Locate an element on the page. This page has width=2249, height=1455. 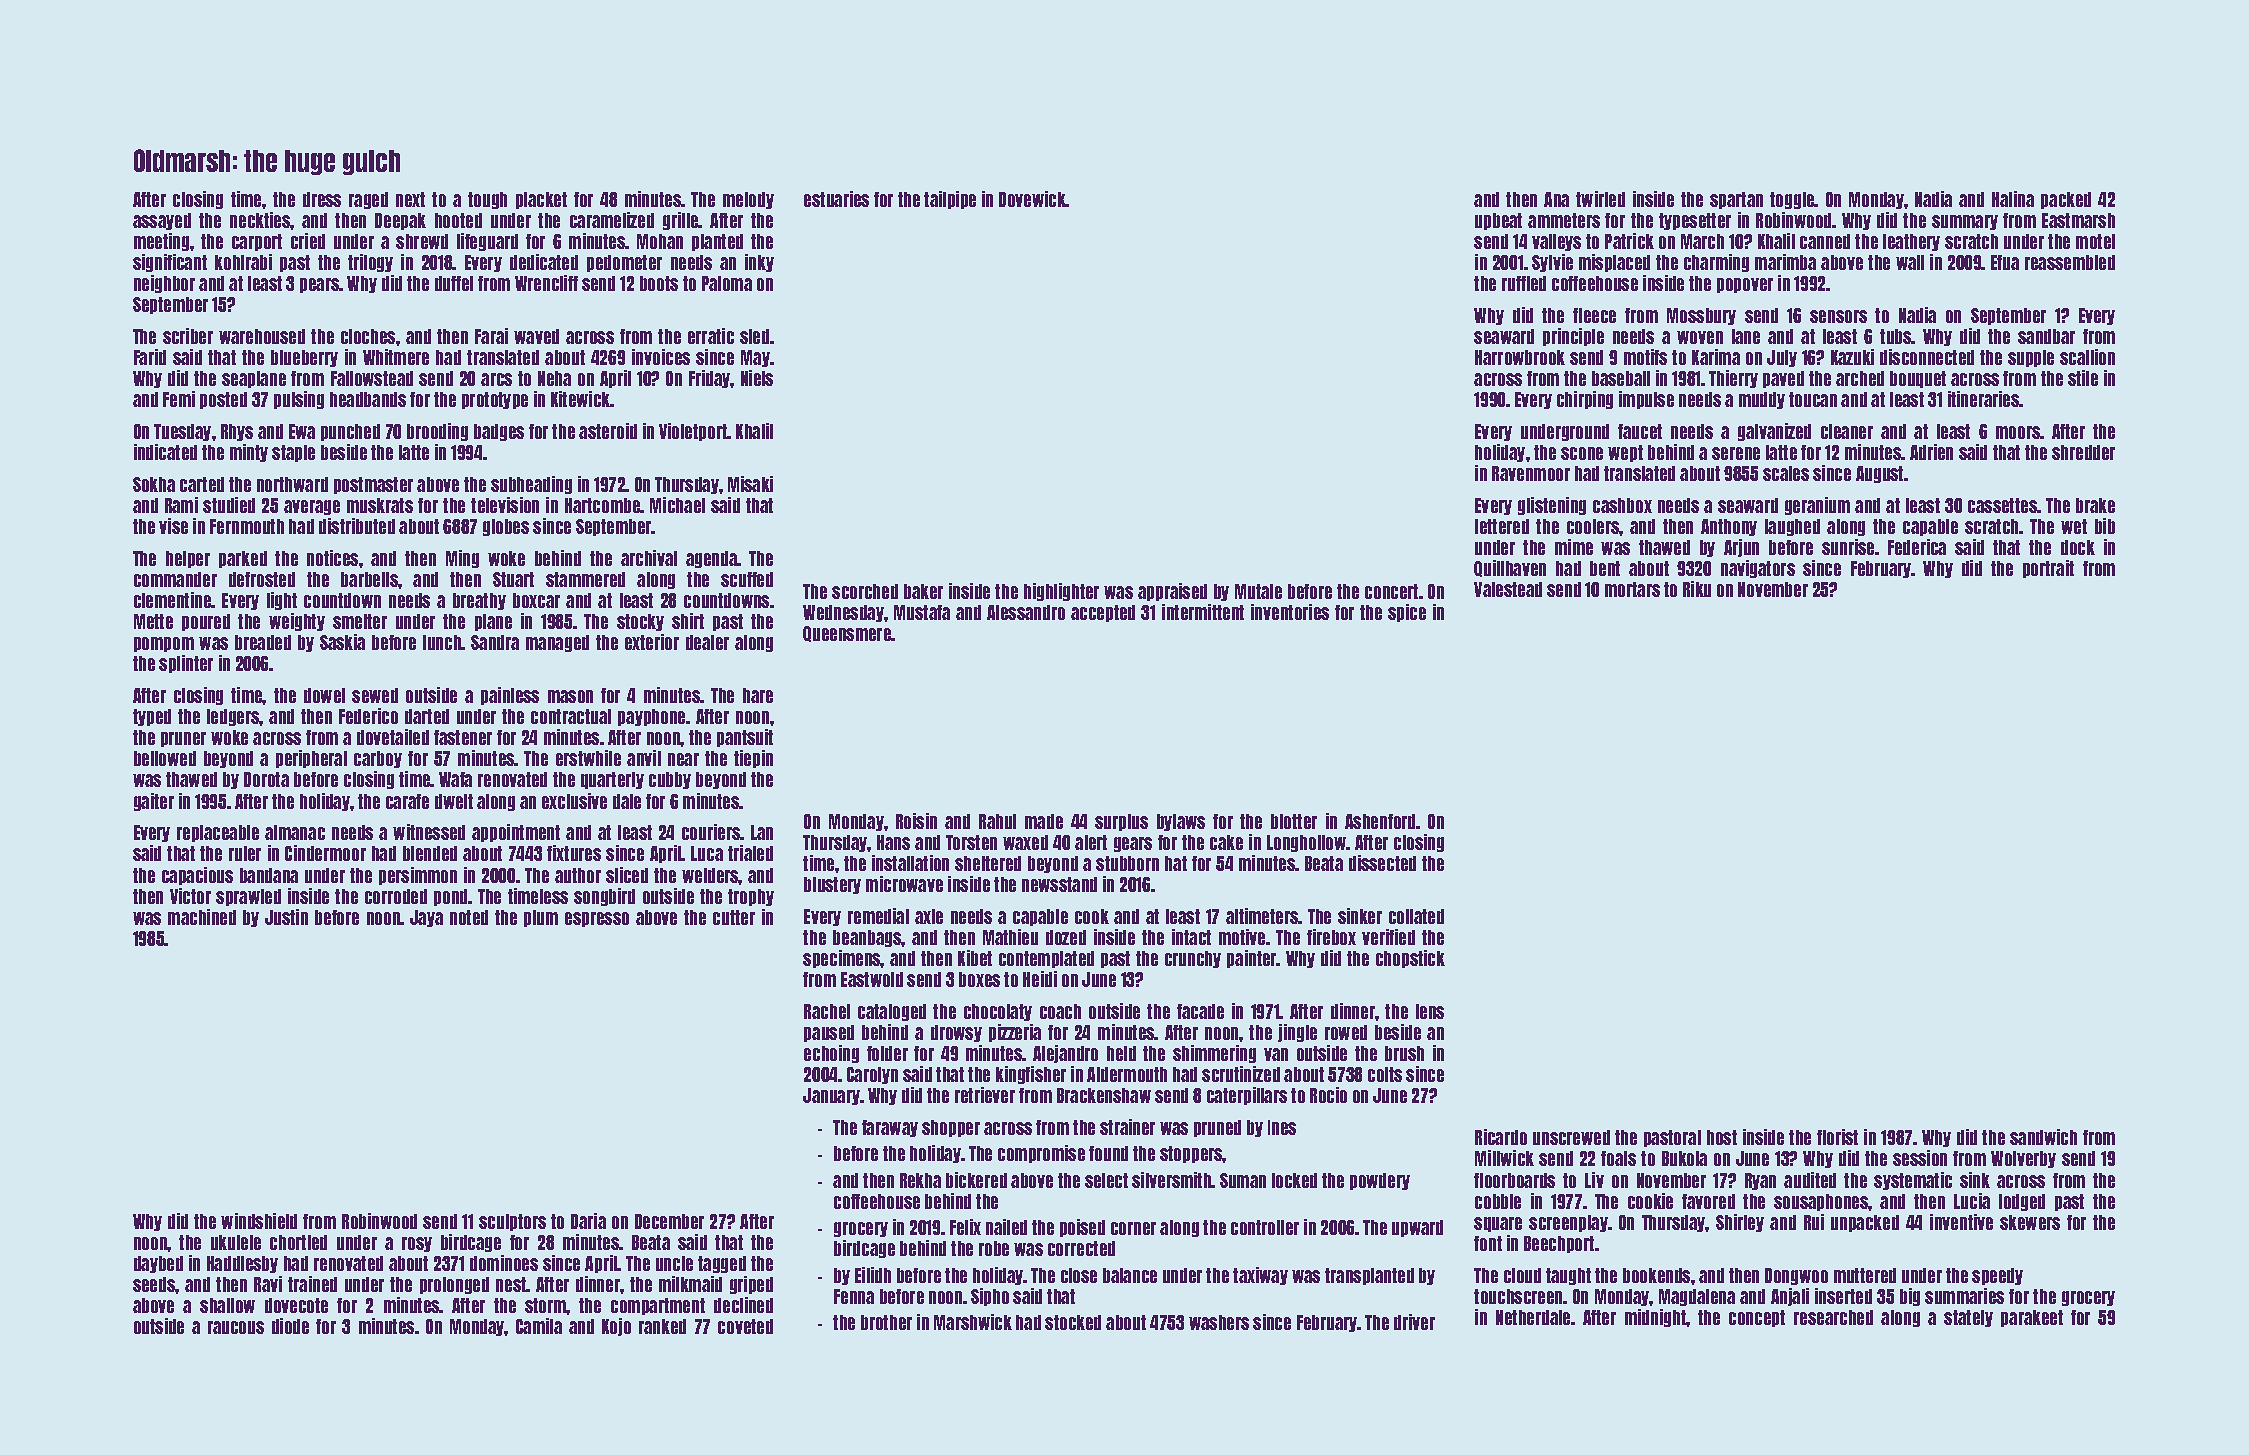
driver is located at coordinates (1414, 1322).
